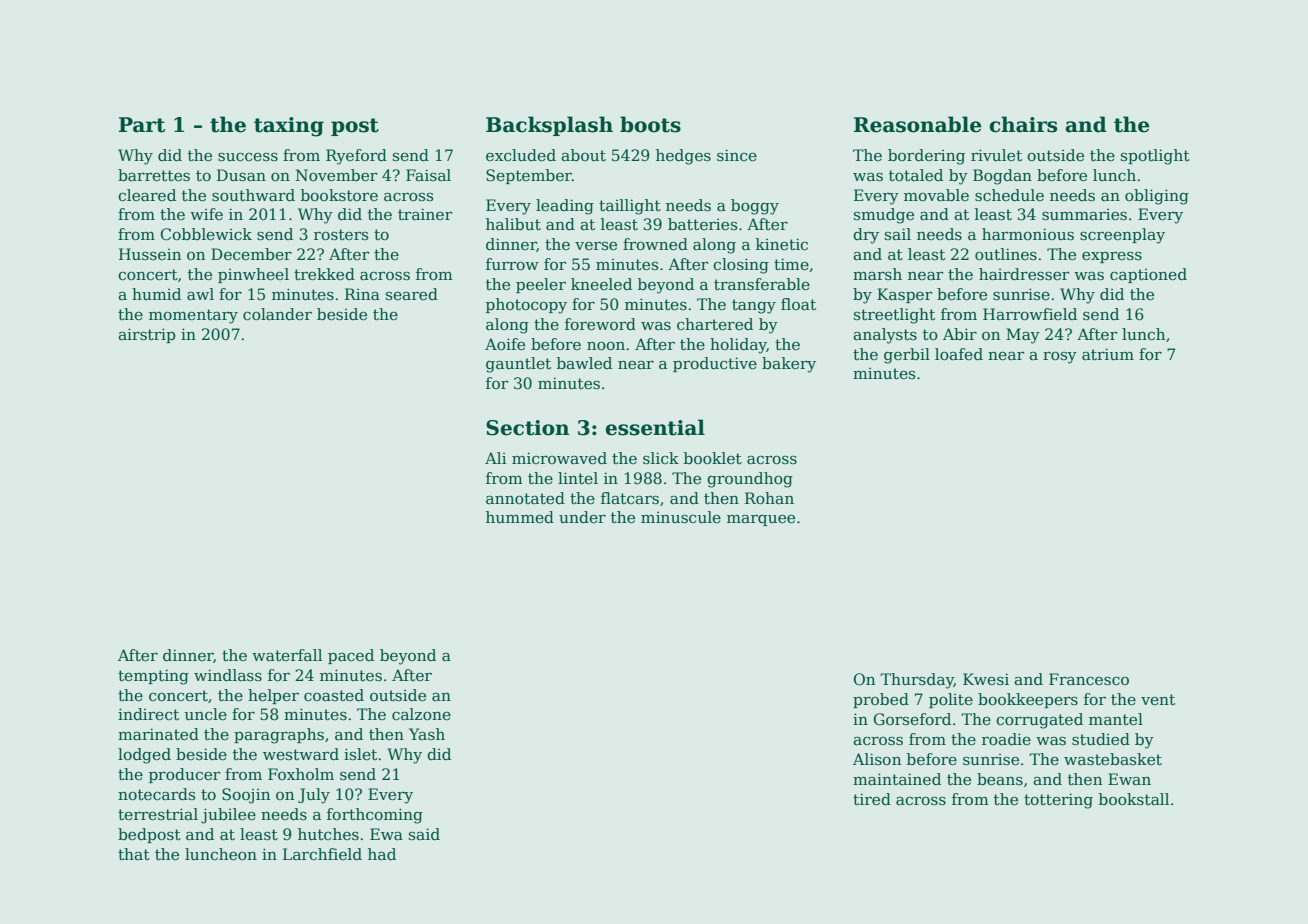  What do you see at coordinates (1157, 197) in the document?
I see `obliging` at bounding box center [1157, 197].
